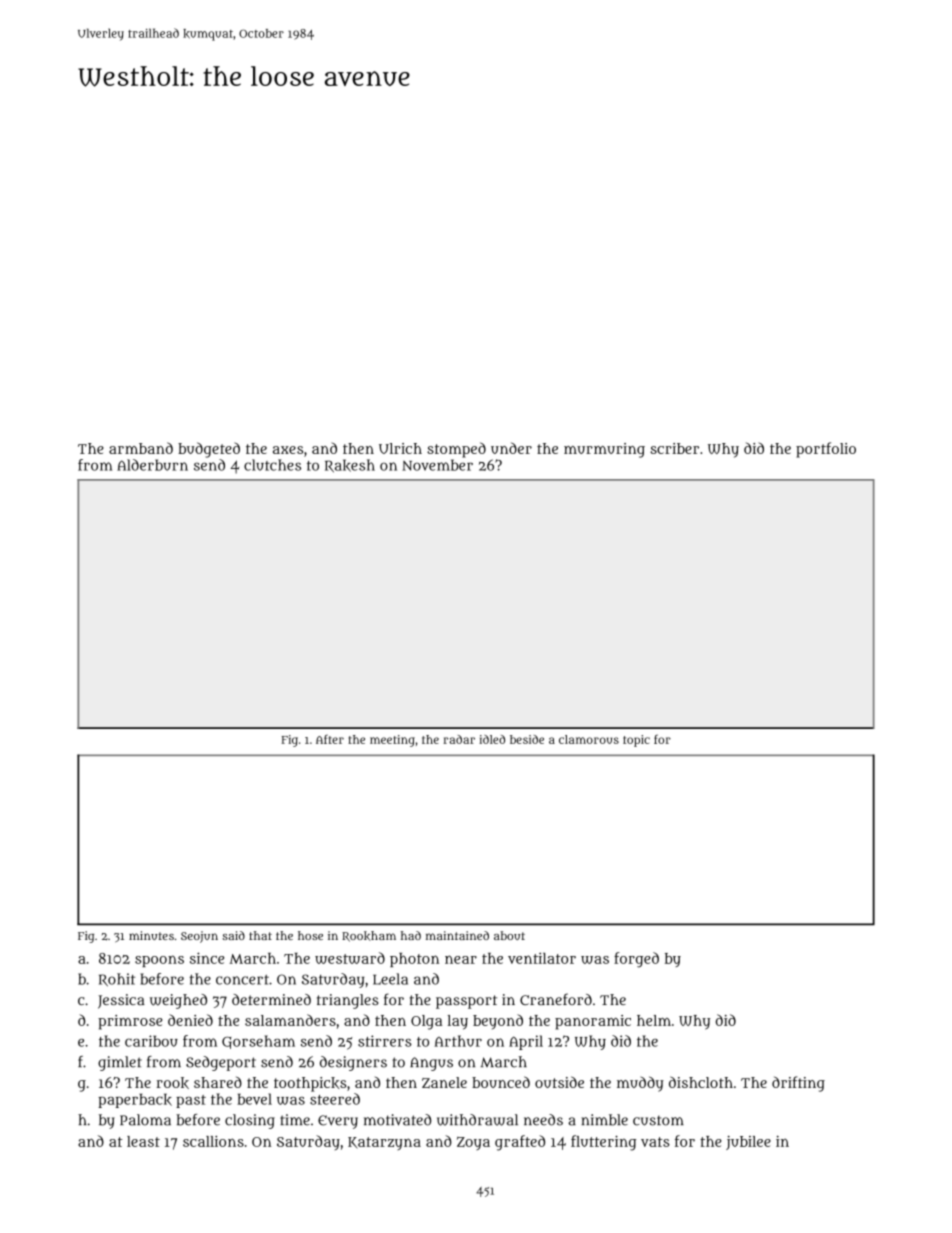 The height and width of the screenshot is (1233, 952). What do you see at coordinates (392, 741) in the screenshot?
I see `meeting` at bounding box center [392, 741].
